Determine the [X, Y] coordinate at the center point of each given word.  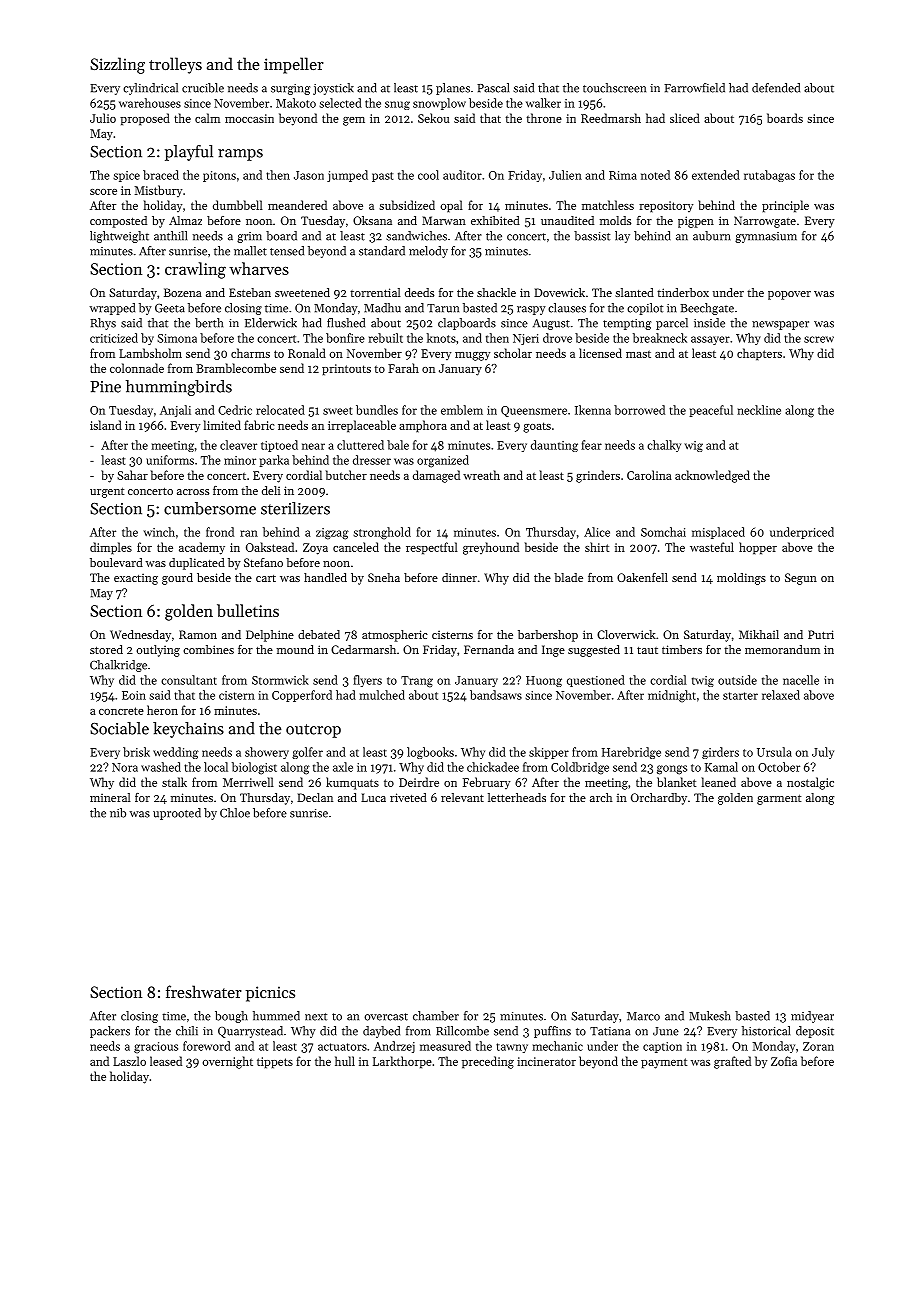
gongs [672, 770]
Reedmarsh [611, 118]
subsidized [407, 205]
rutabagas [769, 176]
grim [249, 237]
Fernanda [489, 649]
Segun [801, 579]
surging [290, 89]
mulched [382, 695]
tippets [275, 1063]
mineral [110, 797]
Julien [565, 175]
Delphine [270, 636]
